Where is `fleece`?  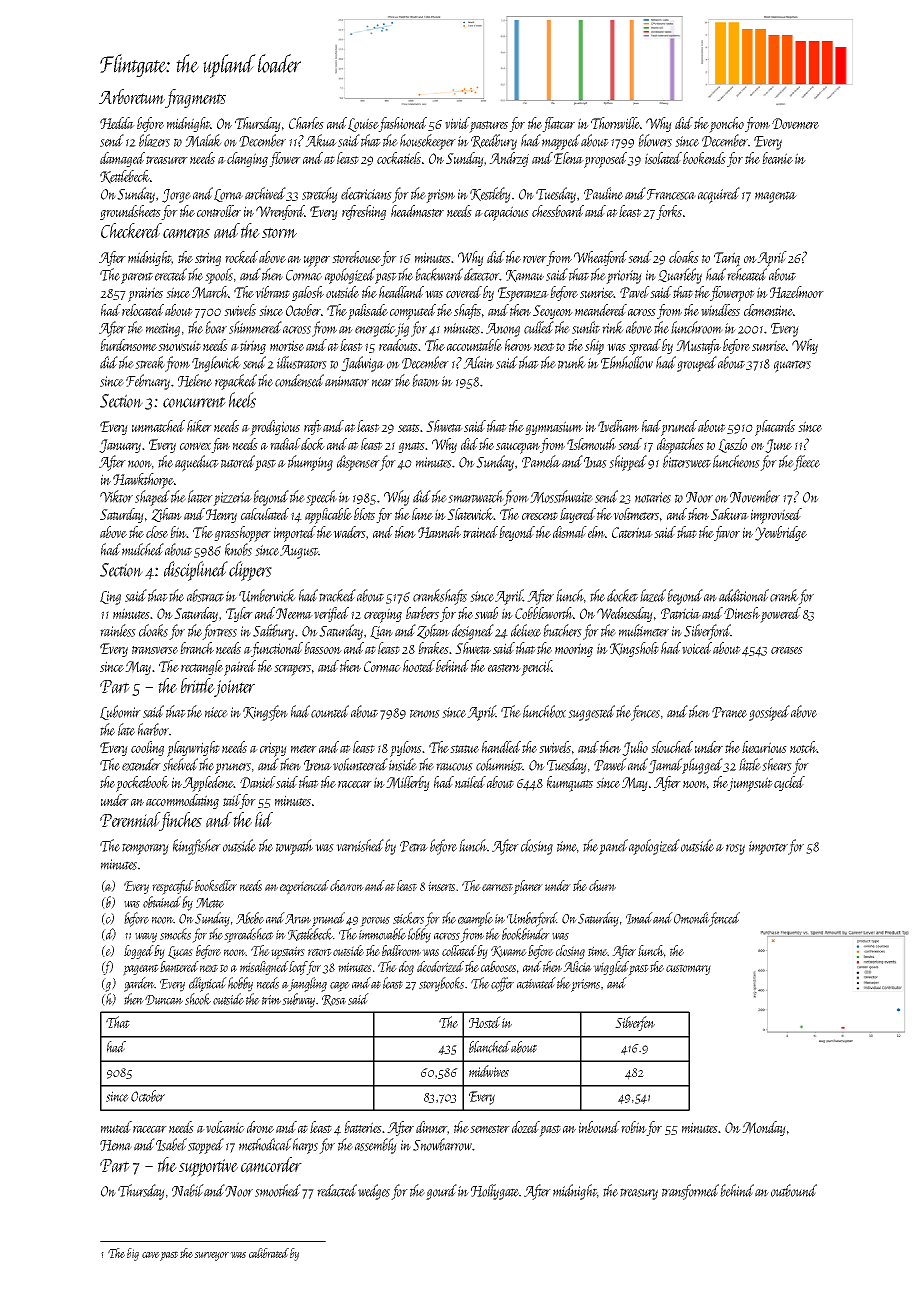
fleece is located at coordinates (807, 463).
